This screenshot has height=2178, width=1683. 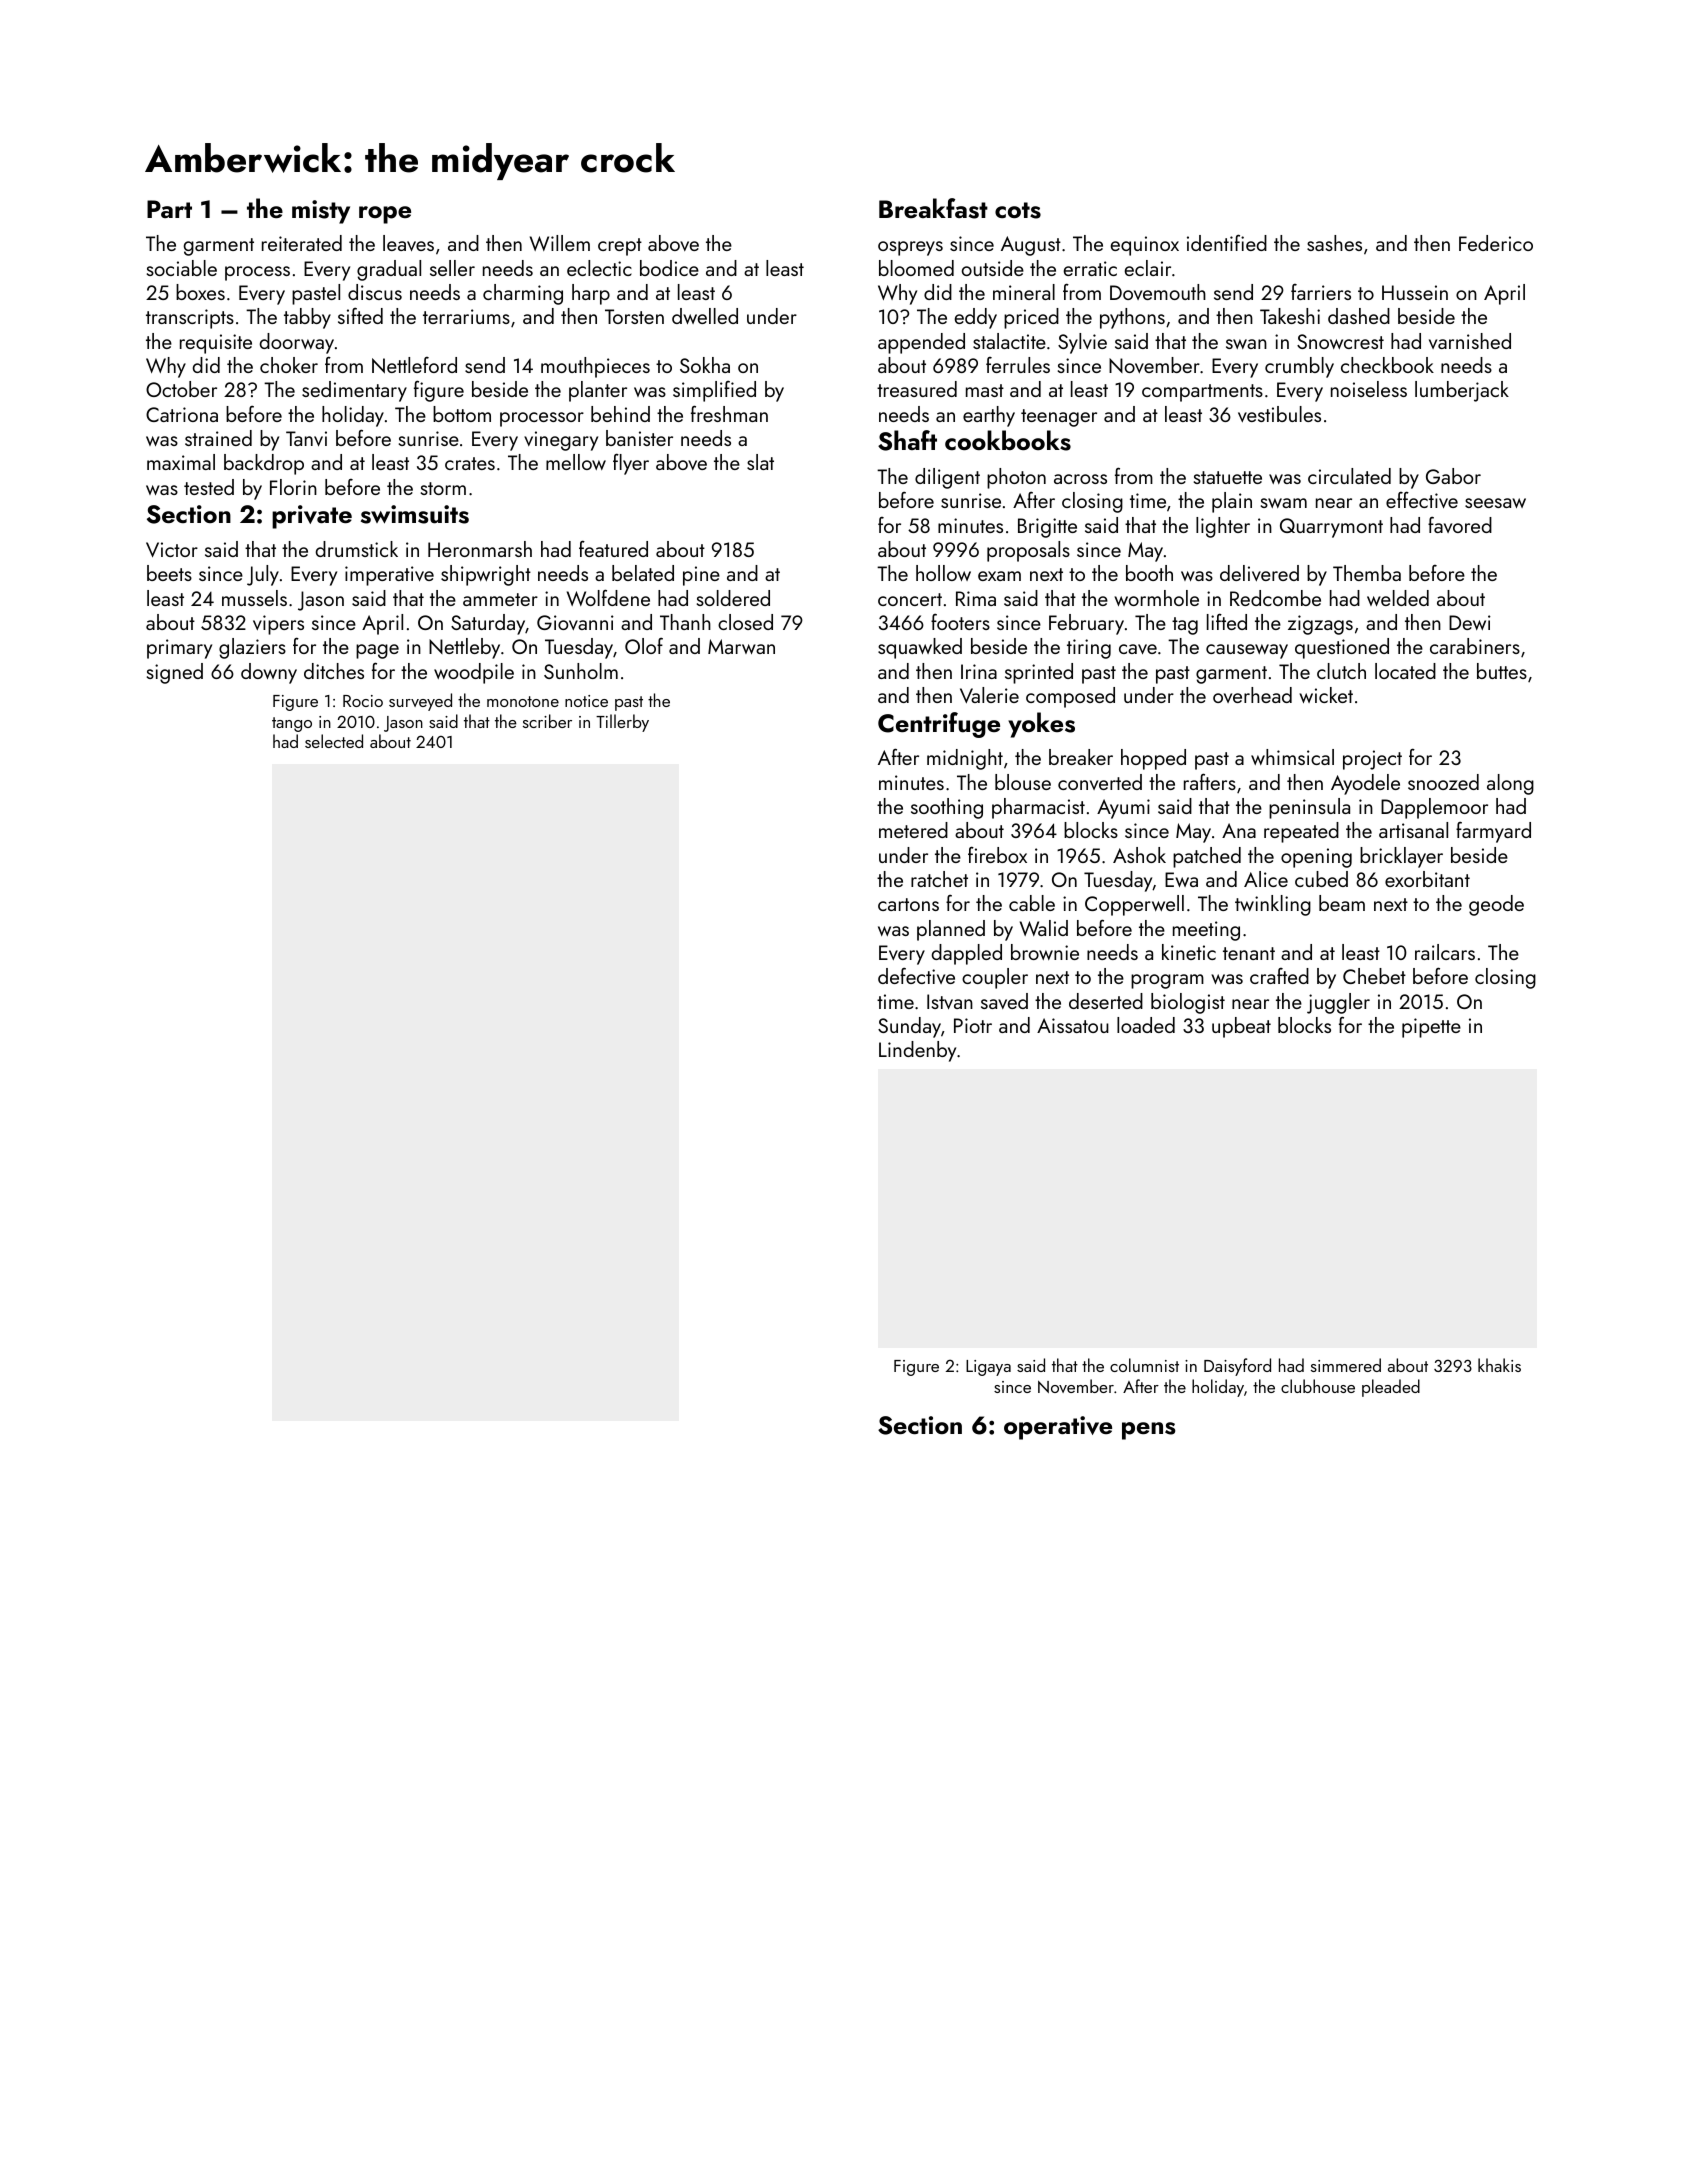 What do you see at coordinates (1241, 1027) in the screenshot?
I see `upbeat` at bounding box center [1241, 1027].
